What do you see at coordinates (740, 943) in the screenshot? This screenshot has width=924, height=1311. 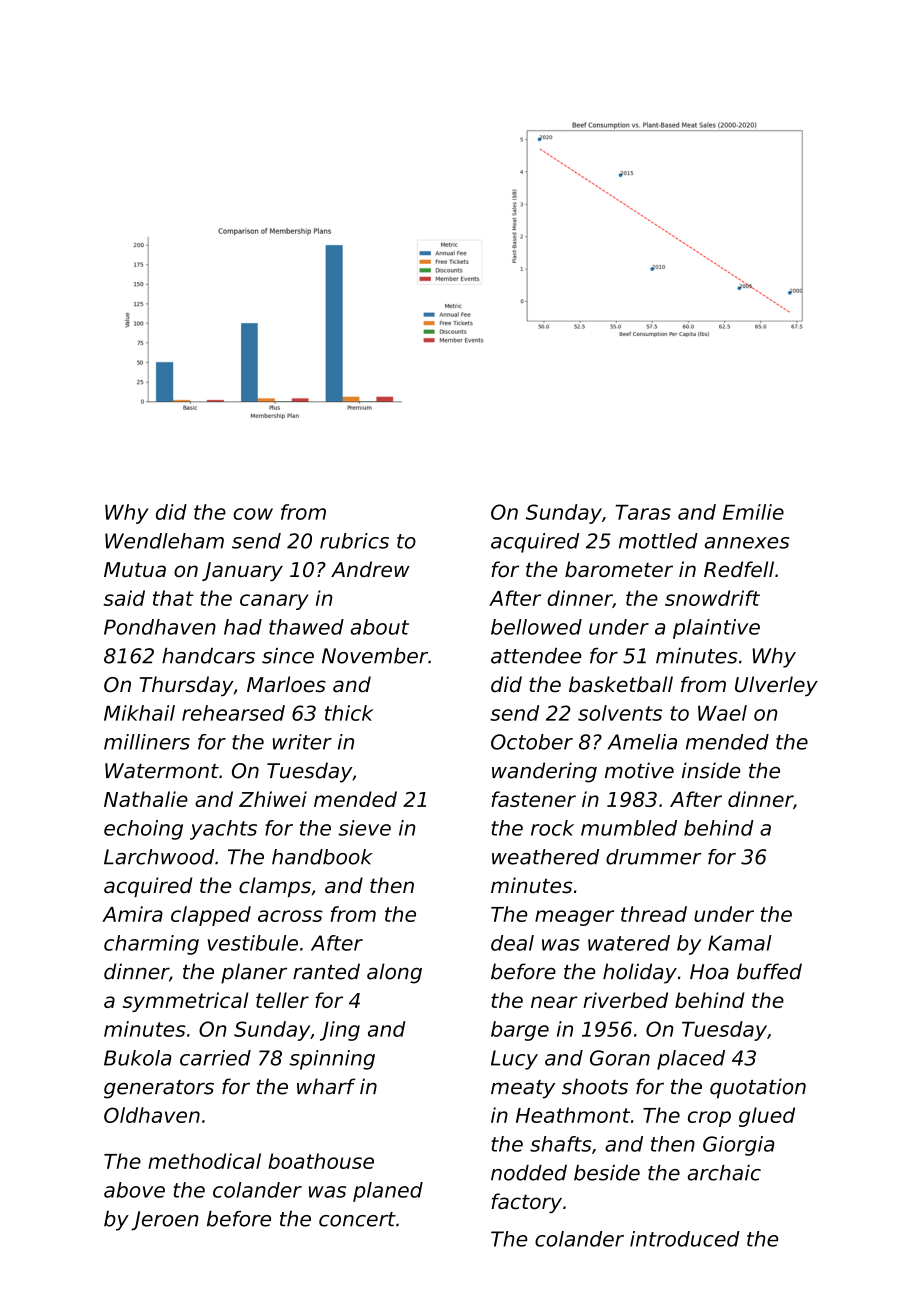 I see `Kamal` at bounding box center [740, 943].
